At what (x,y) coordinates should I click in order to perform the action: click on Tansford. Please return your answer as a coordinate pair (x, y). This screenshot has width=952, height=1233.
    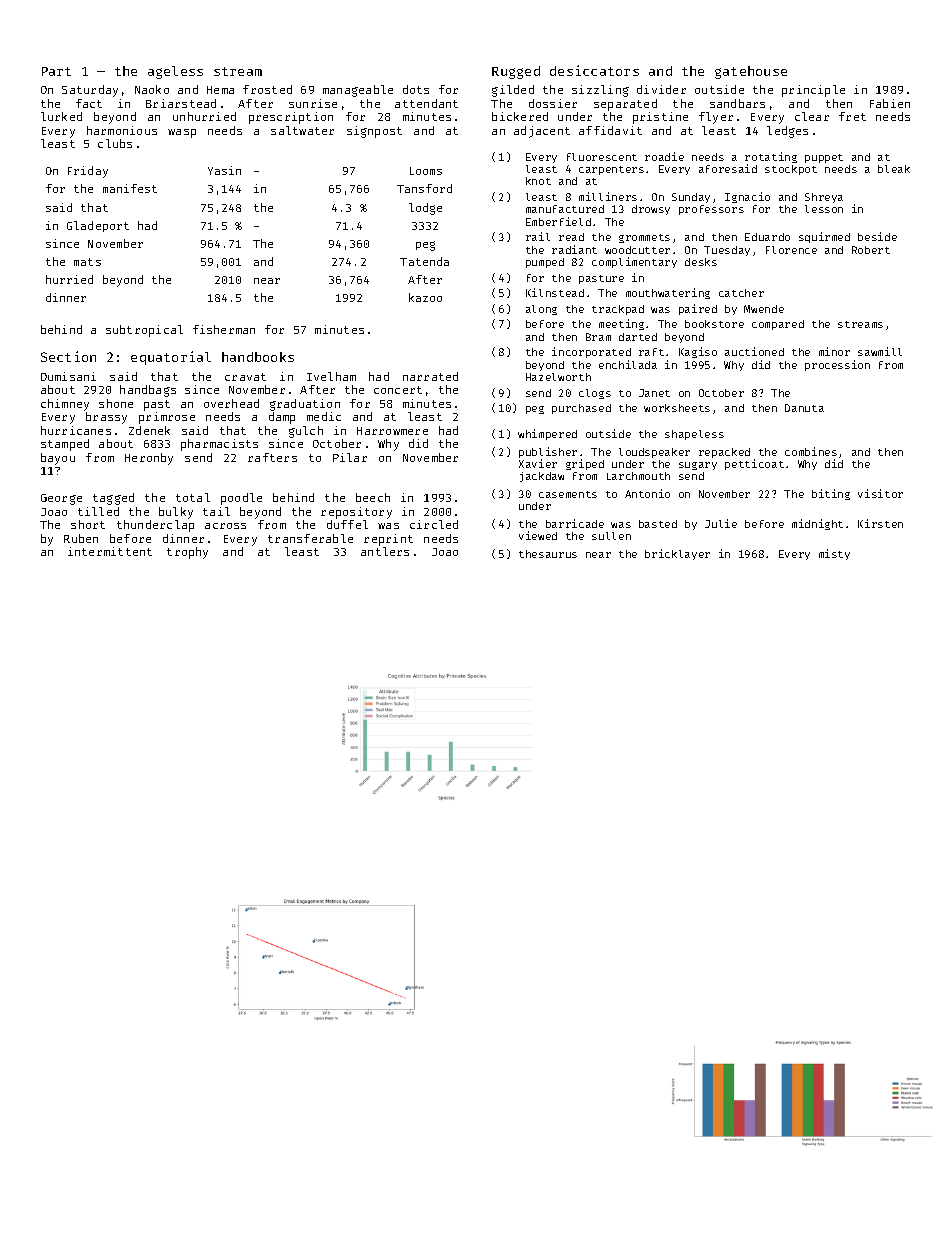
    Looking at the image, I should click on (424, 188).
